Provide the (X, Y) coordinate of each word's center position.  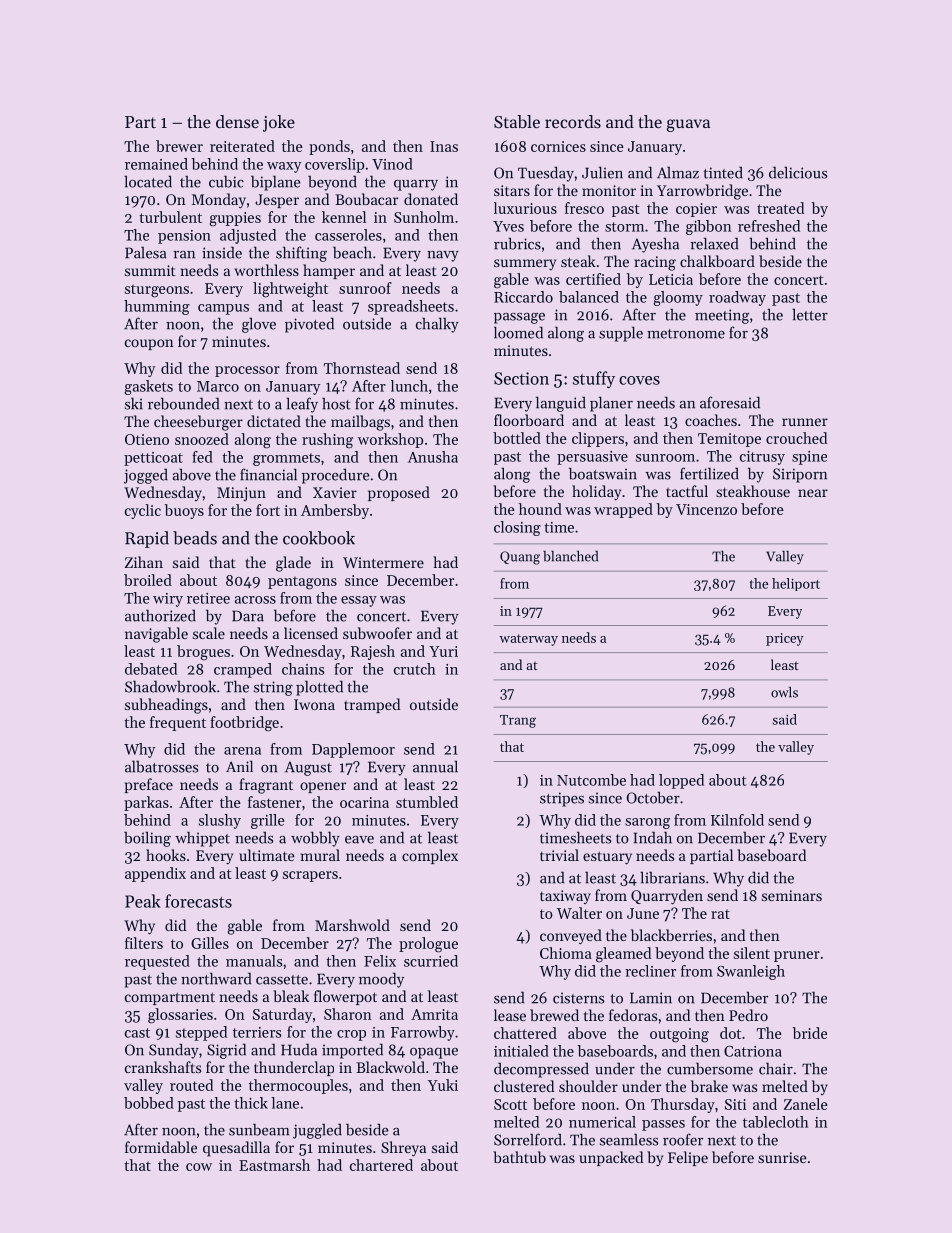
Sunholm (424, 217)
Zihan (144, 562)
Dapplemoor (353, 750)
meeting (722, 316)
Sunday (174, 1051)
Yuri (443, 651)
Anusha (433, 457)
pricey (784, 639)
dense (237, 121)
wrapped (623, 510)
